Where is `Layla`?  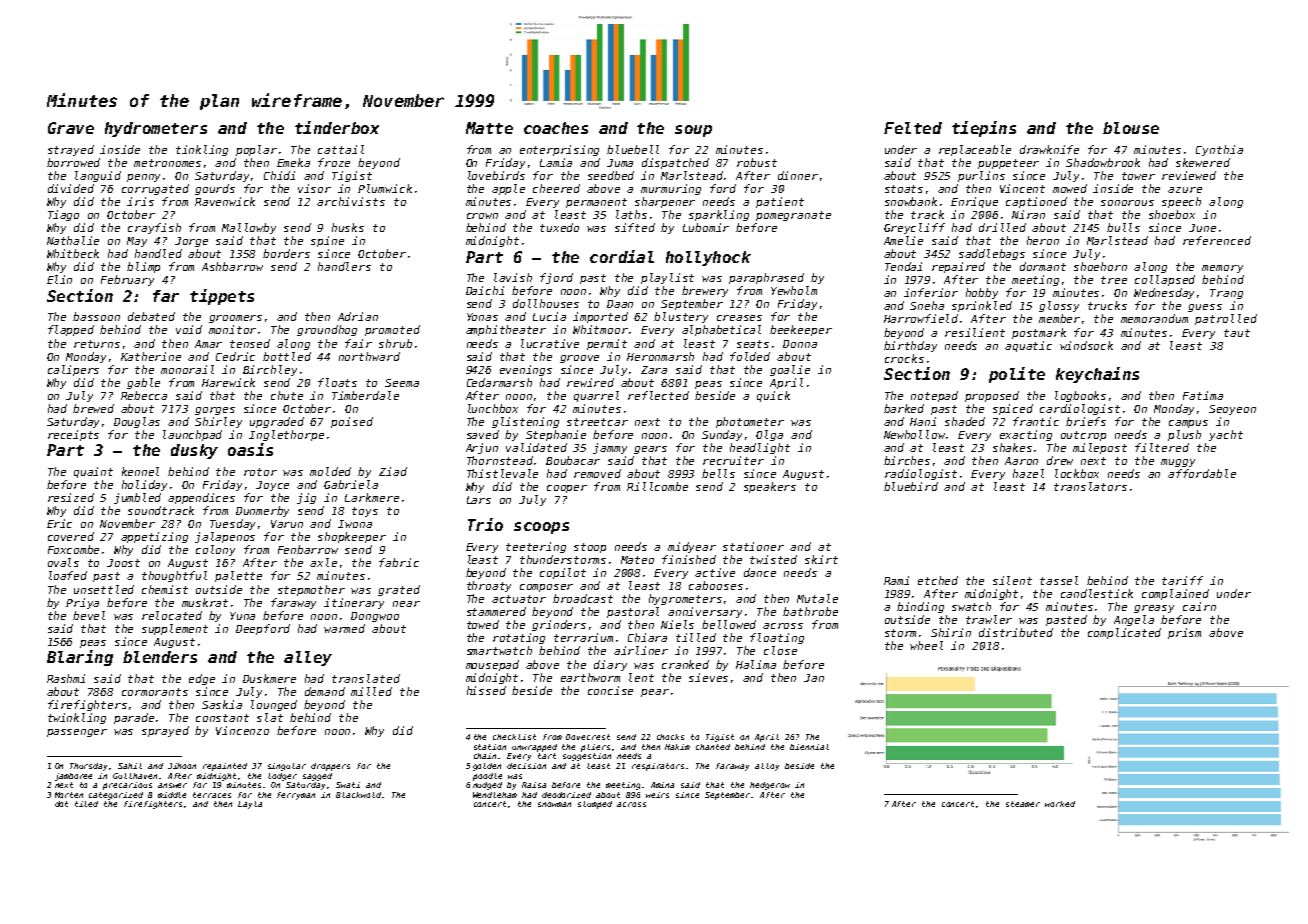 Layla is located at coordinates (250, 805).
